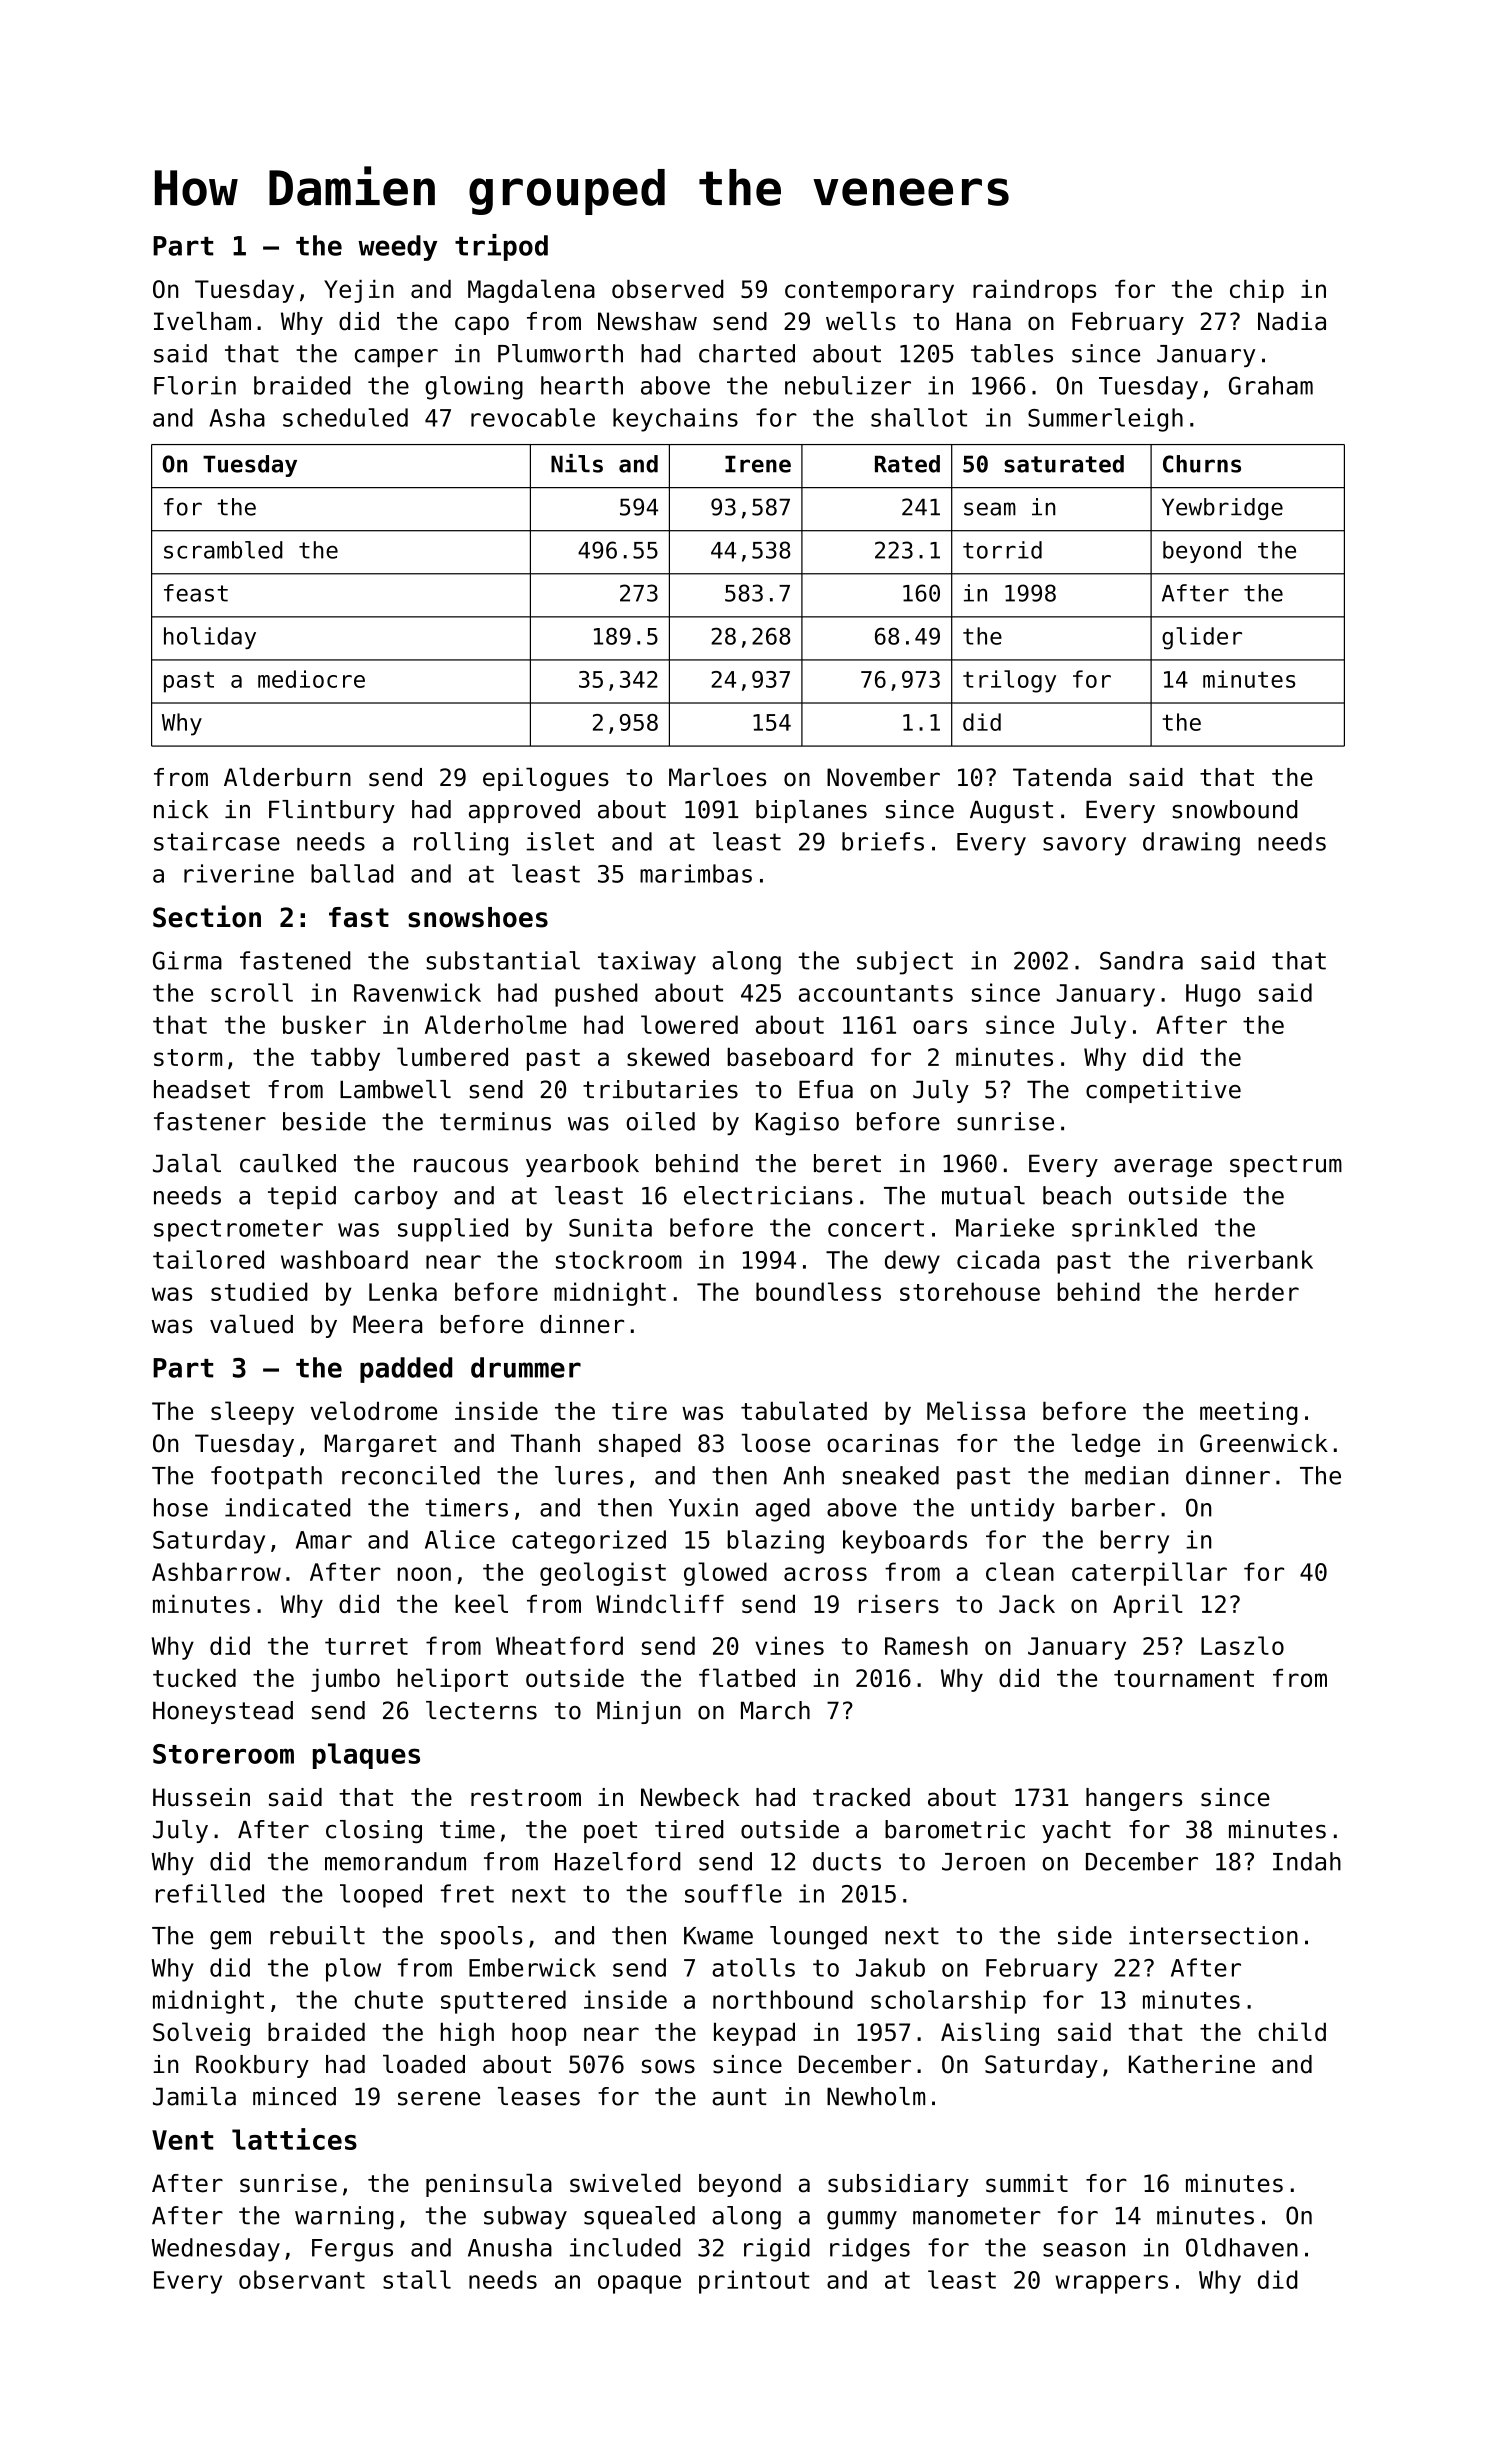 The width and height of the page is (1496, 2464). Describe the element at coordinates (397, 248) in the page. I see `weedy` at that location.
